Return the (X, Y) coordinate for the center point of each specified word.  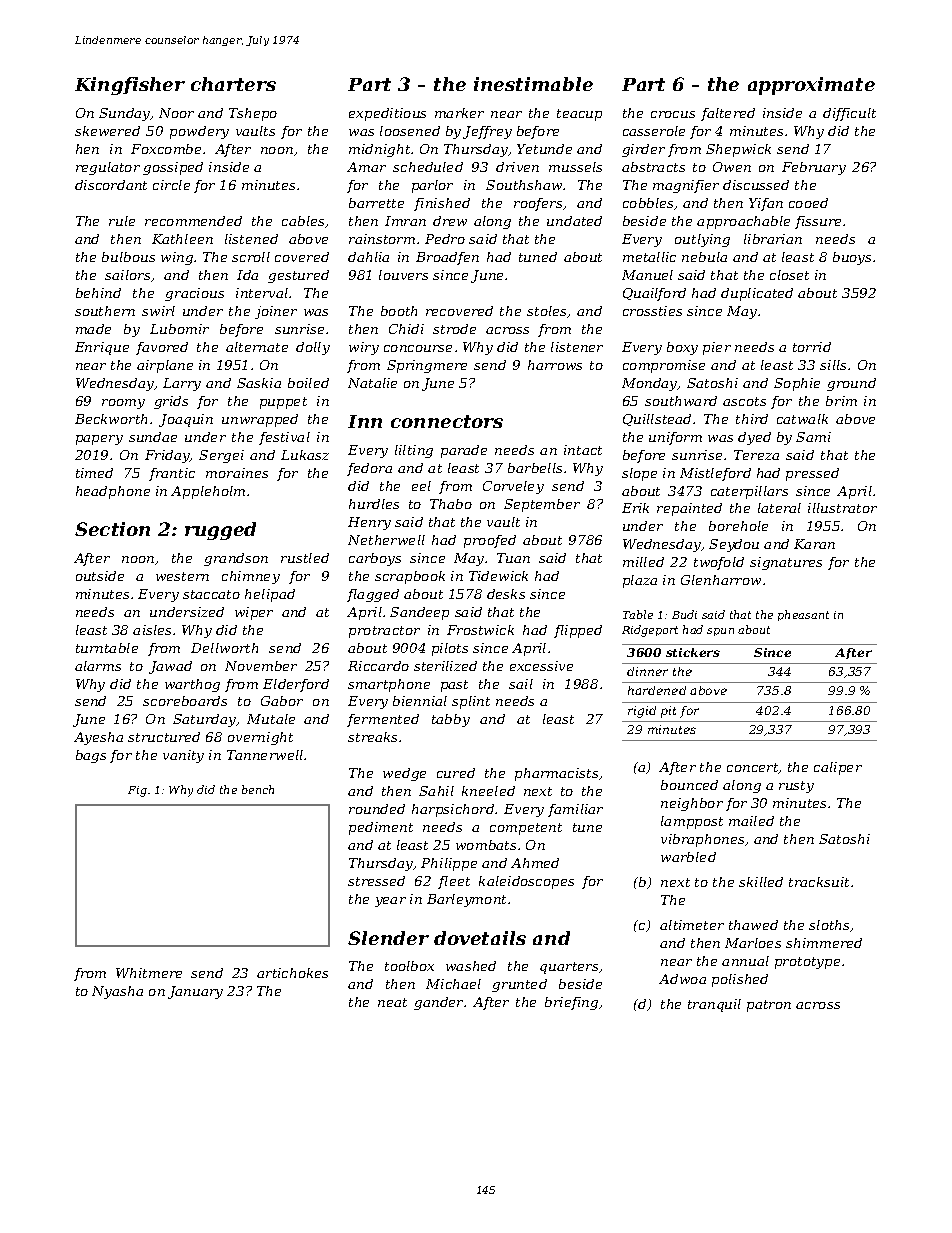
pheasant (803, 615)
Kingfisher (130, 86)
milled (643, 562)
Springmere (427, 366)
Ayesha (98, 738)
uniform (675, 438)
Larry (182, 384)
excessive (541, 666)
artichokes (292, 973)
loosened (410, 131)
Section (112, 529)
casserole (654, 131)
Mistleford (715, 474)
